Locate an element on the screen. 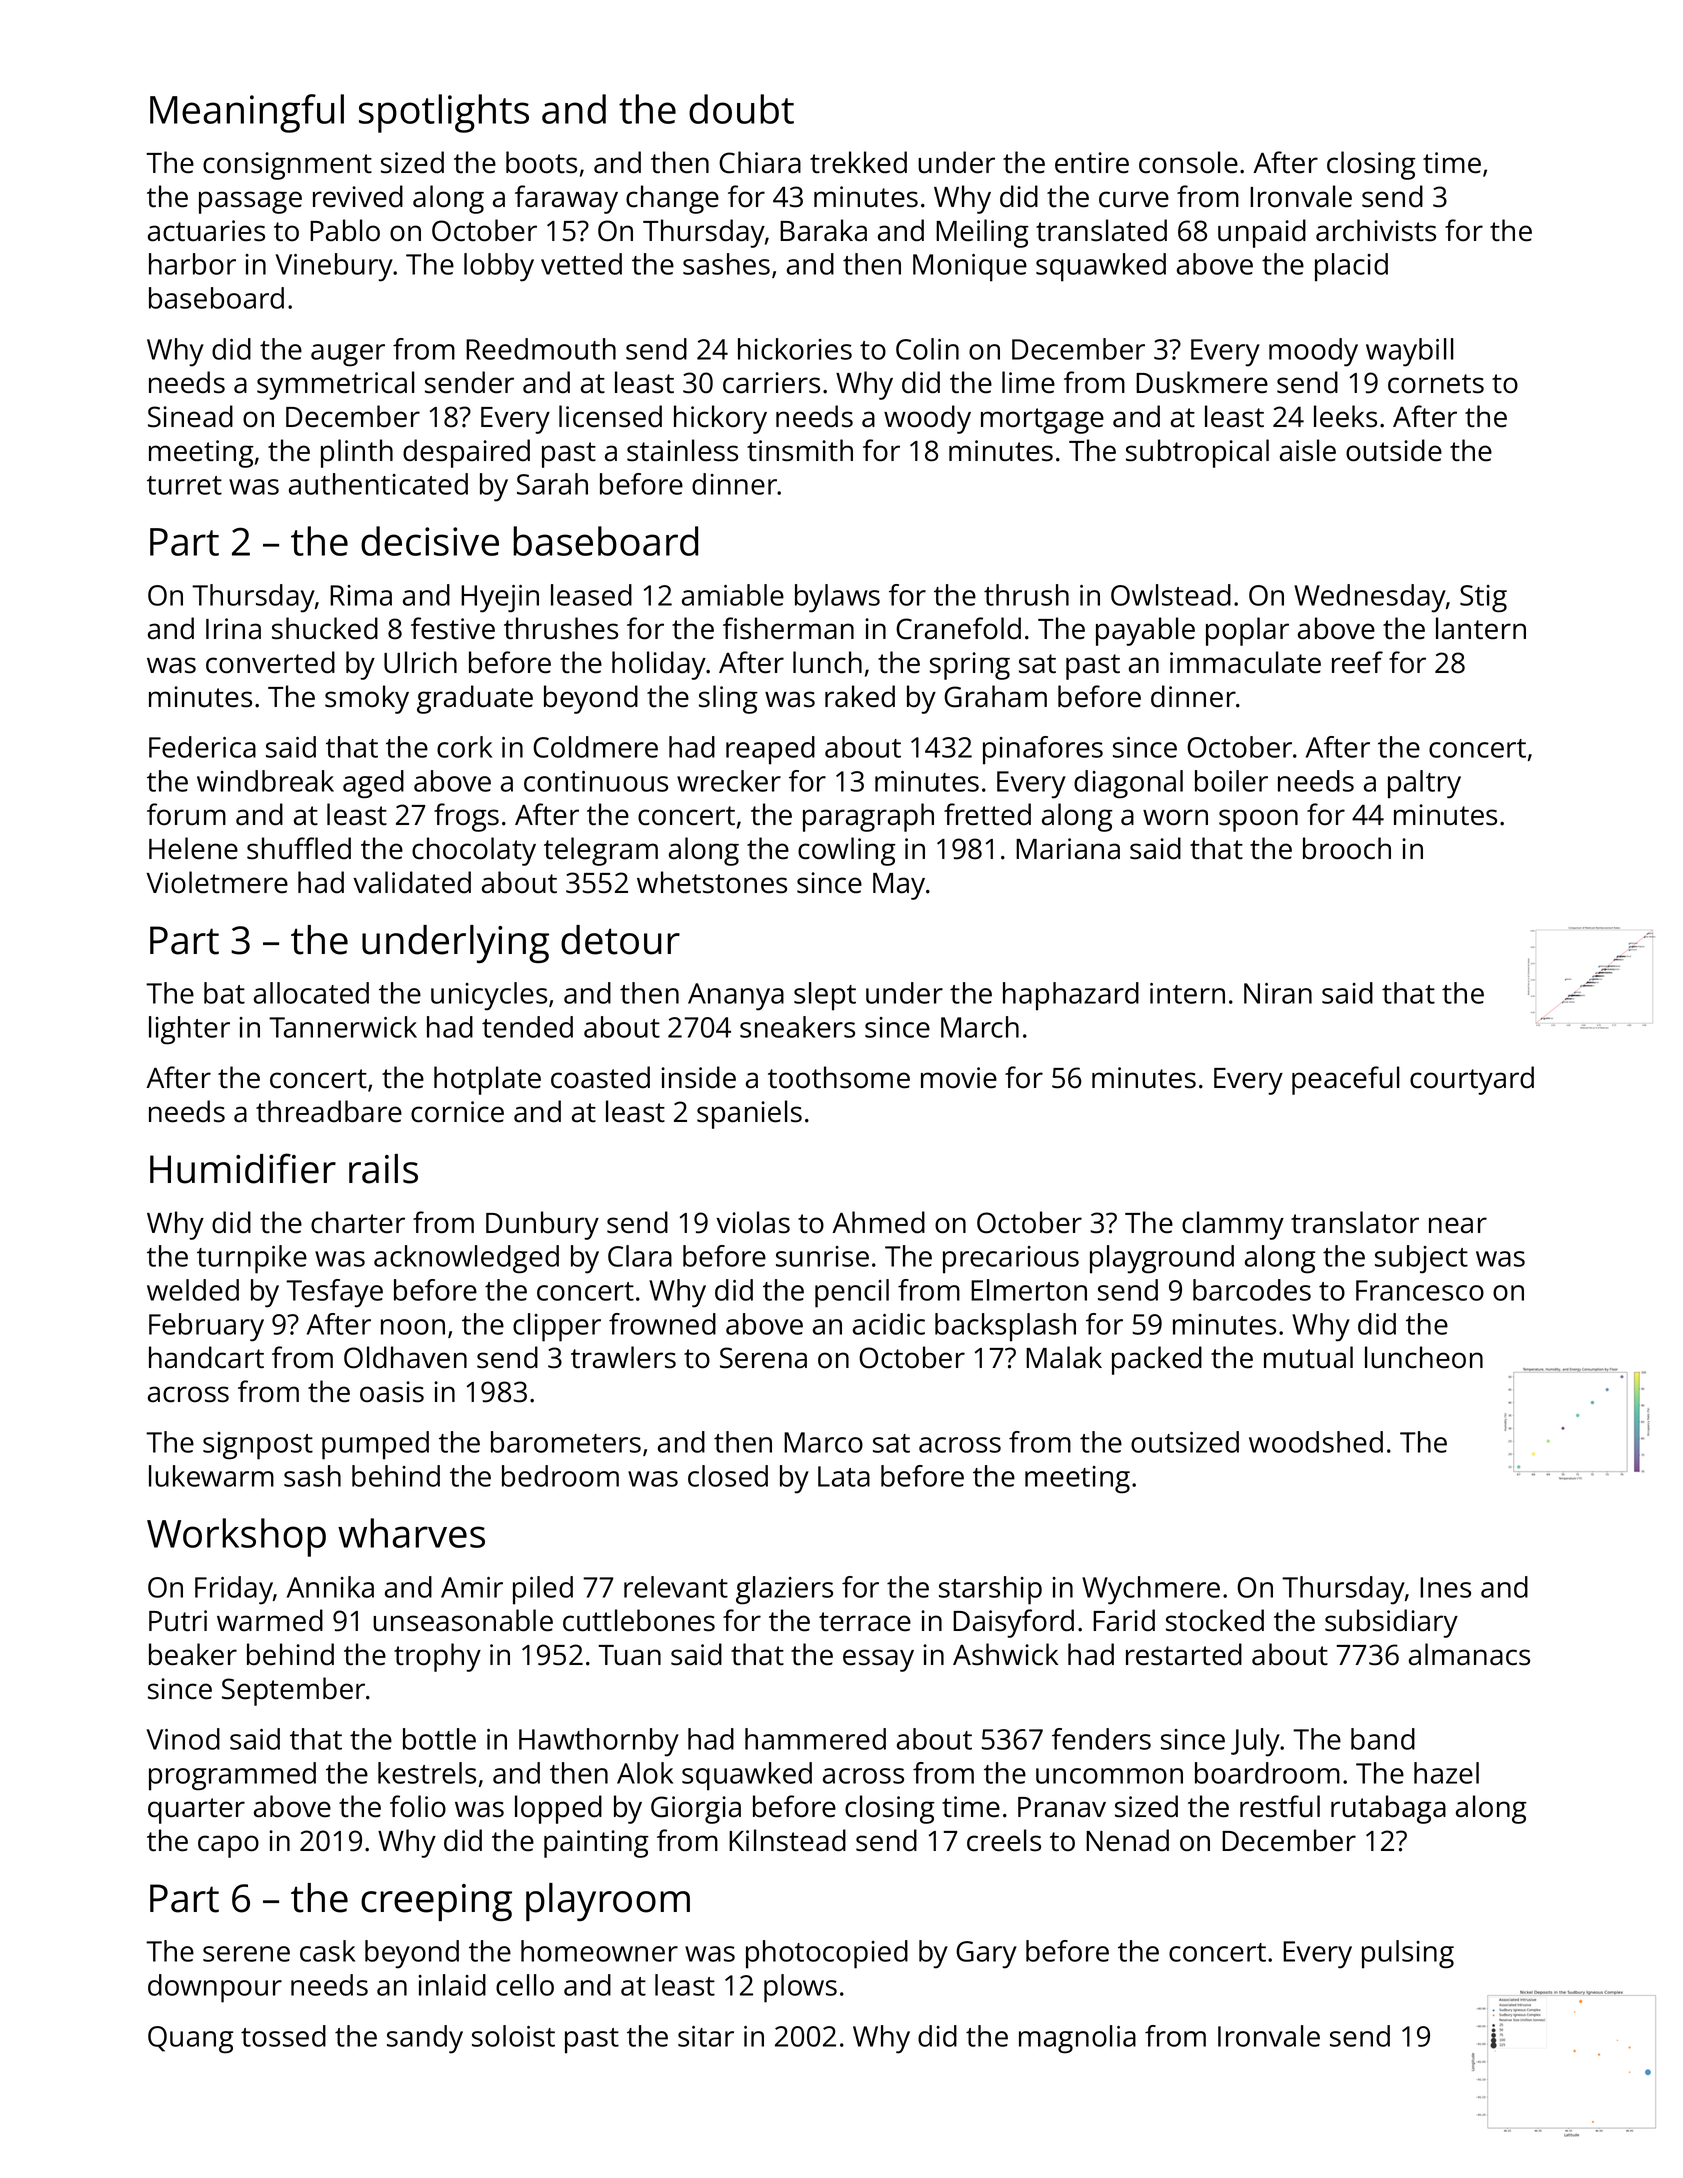  Lata is located at coordinates (844, 1476).
